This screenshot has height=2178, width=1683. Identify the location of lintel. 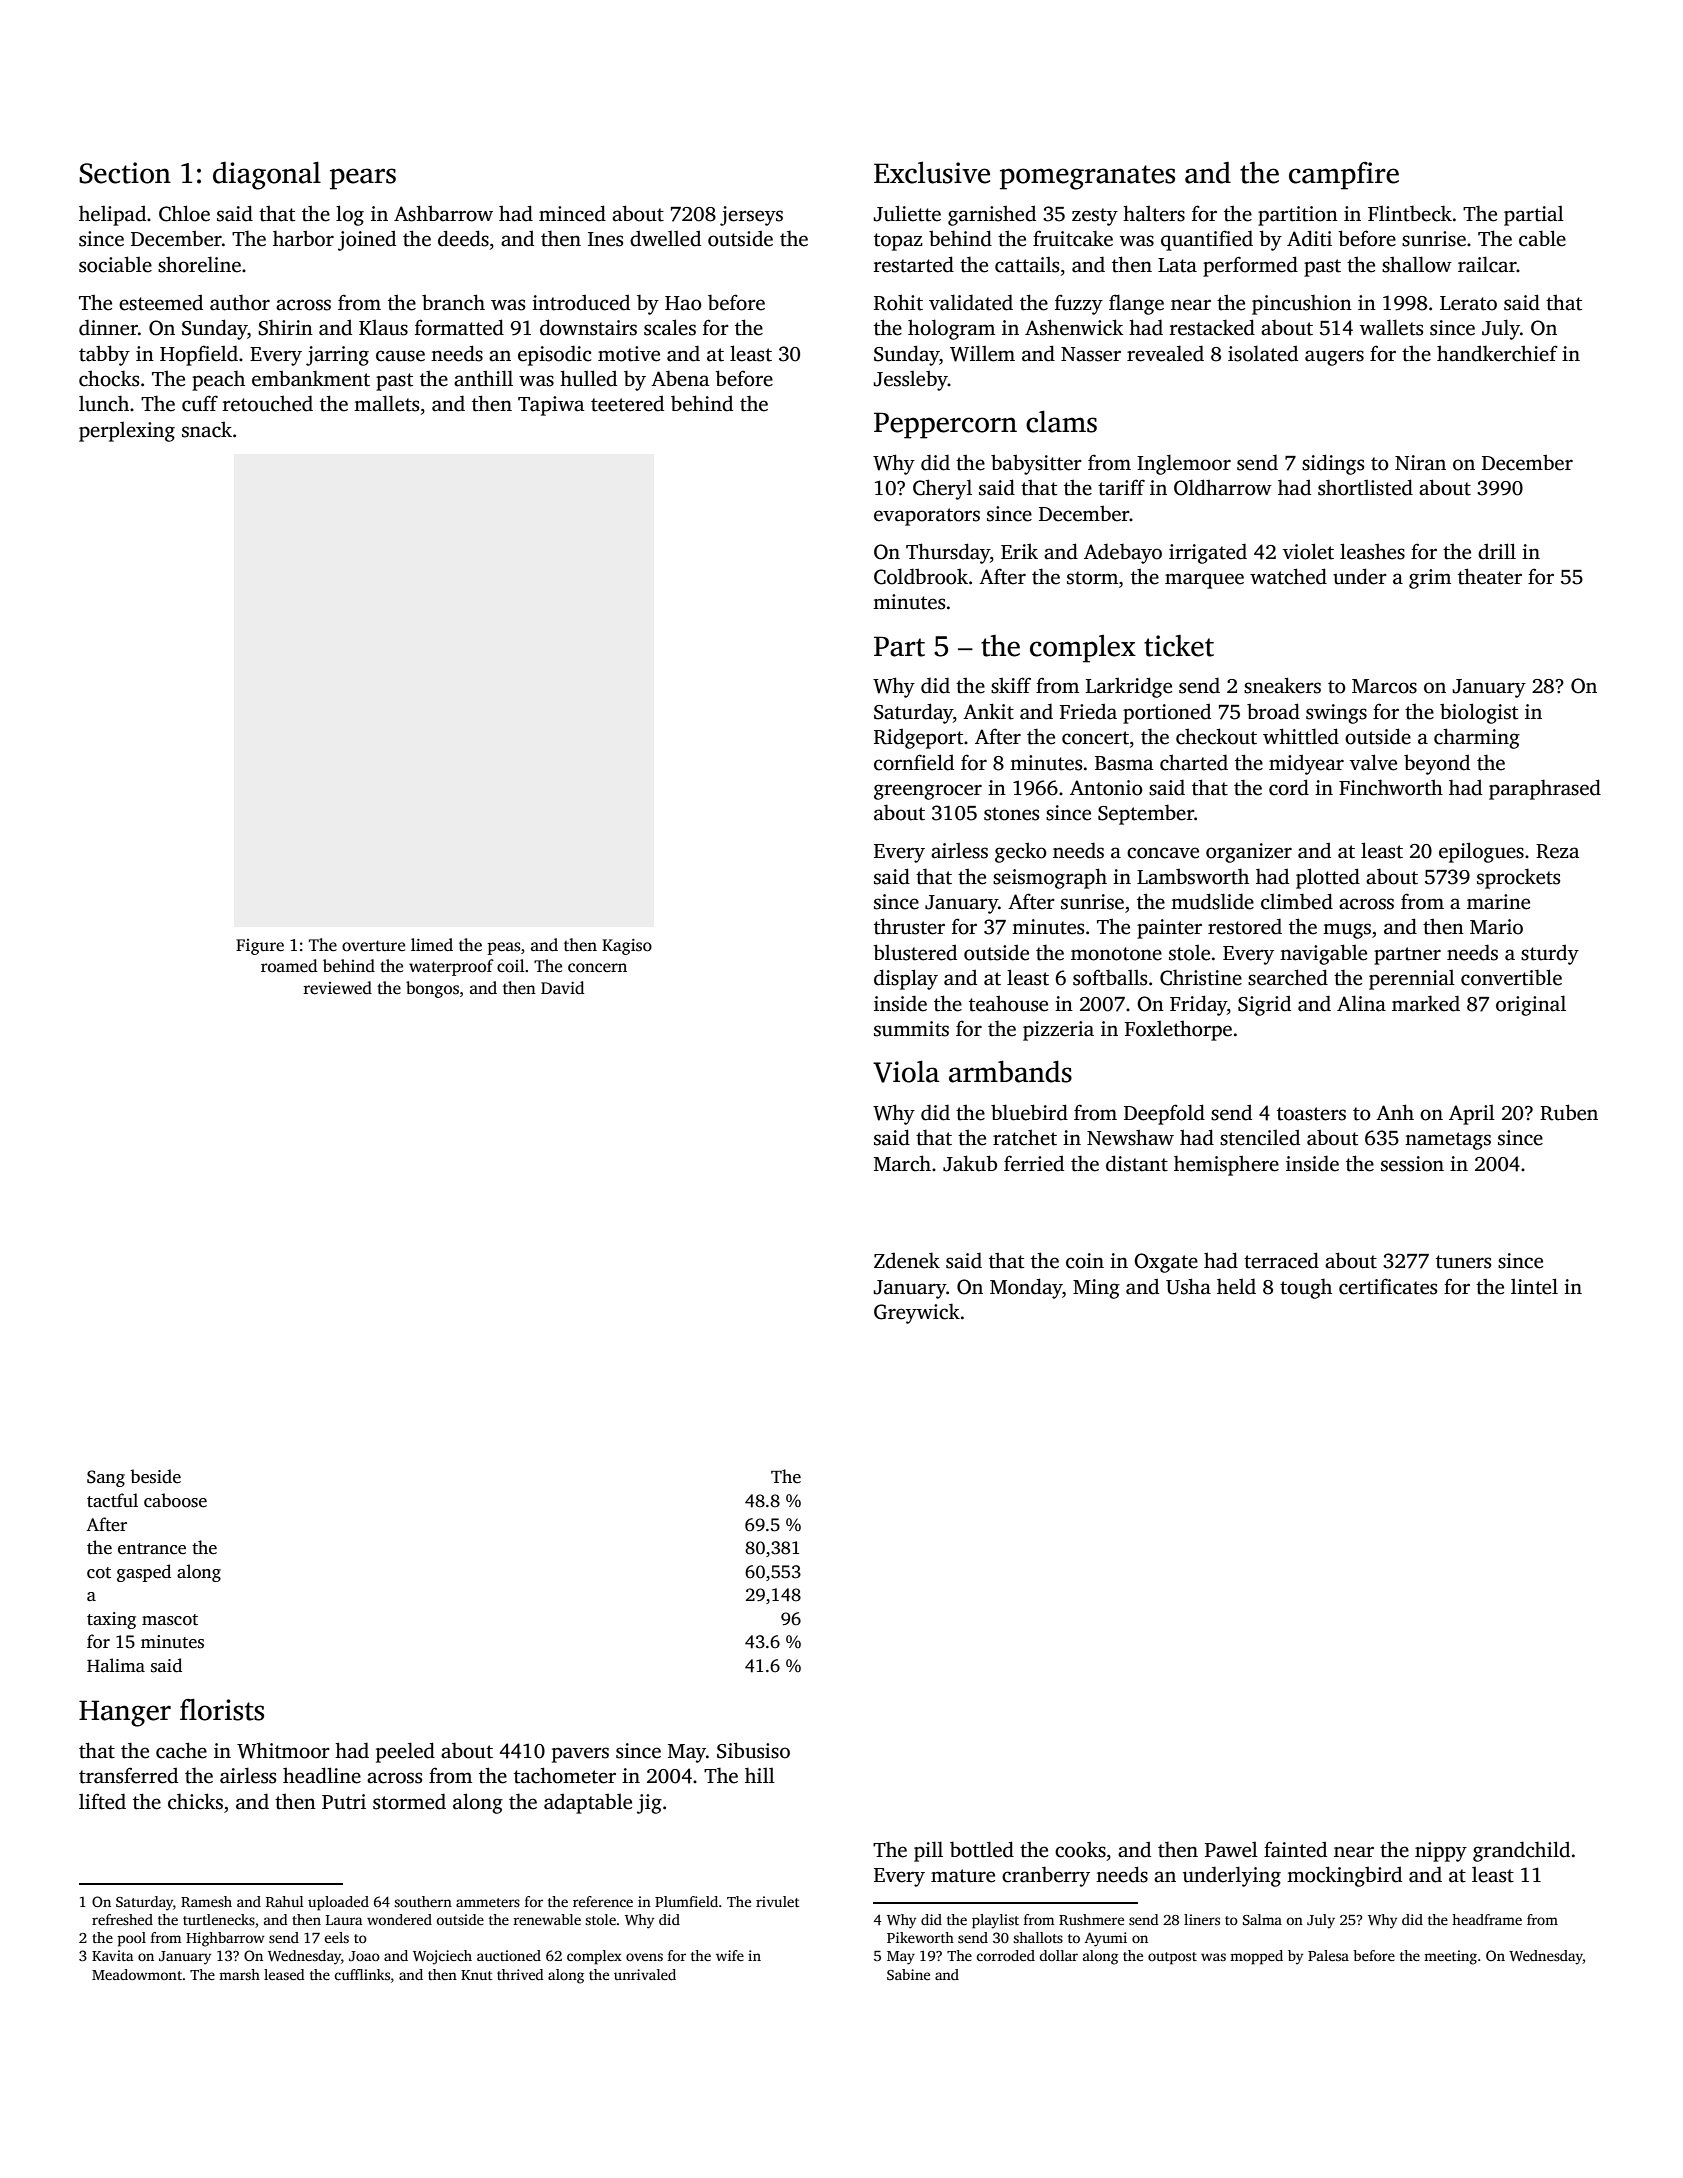
(1534, 1286).
